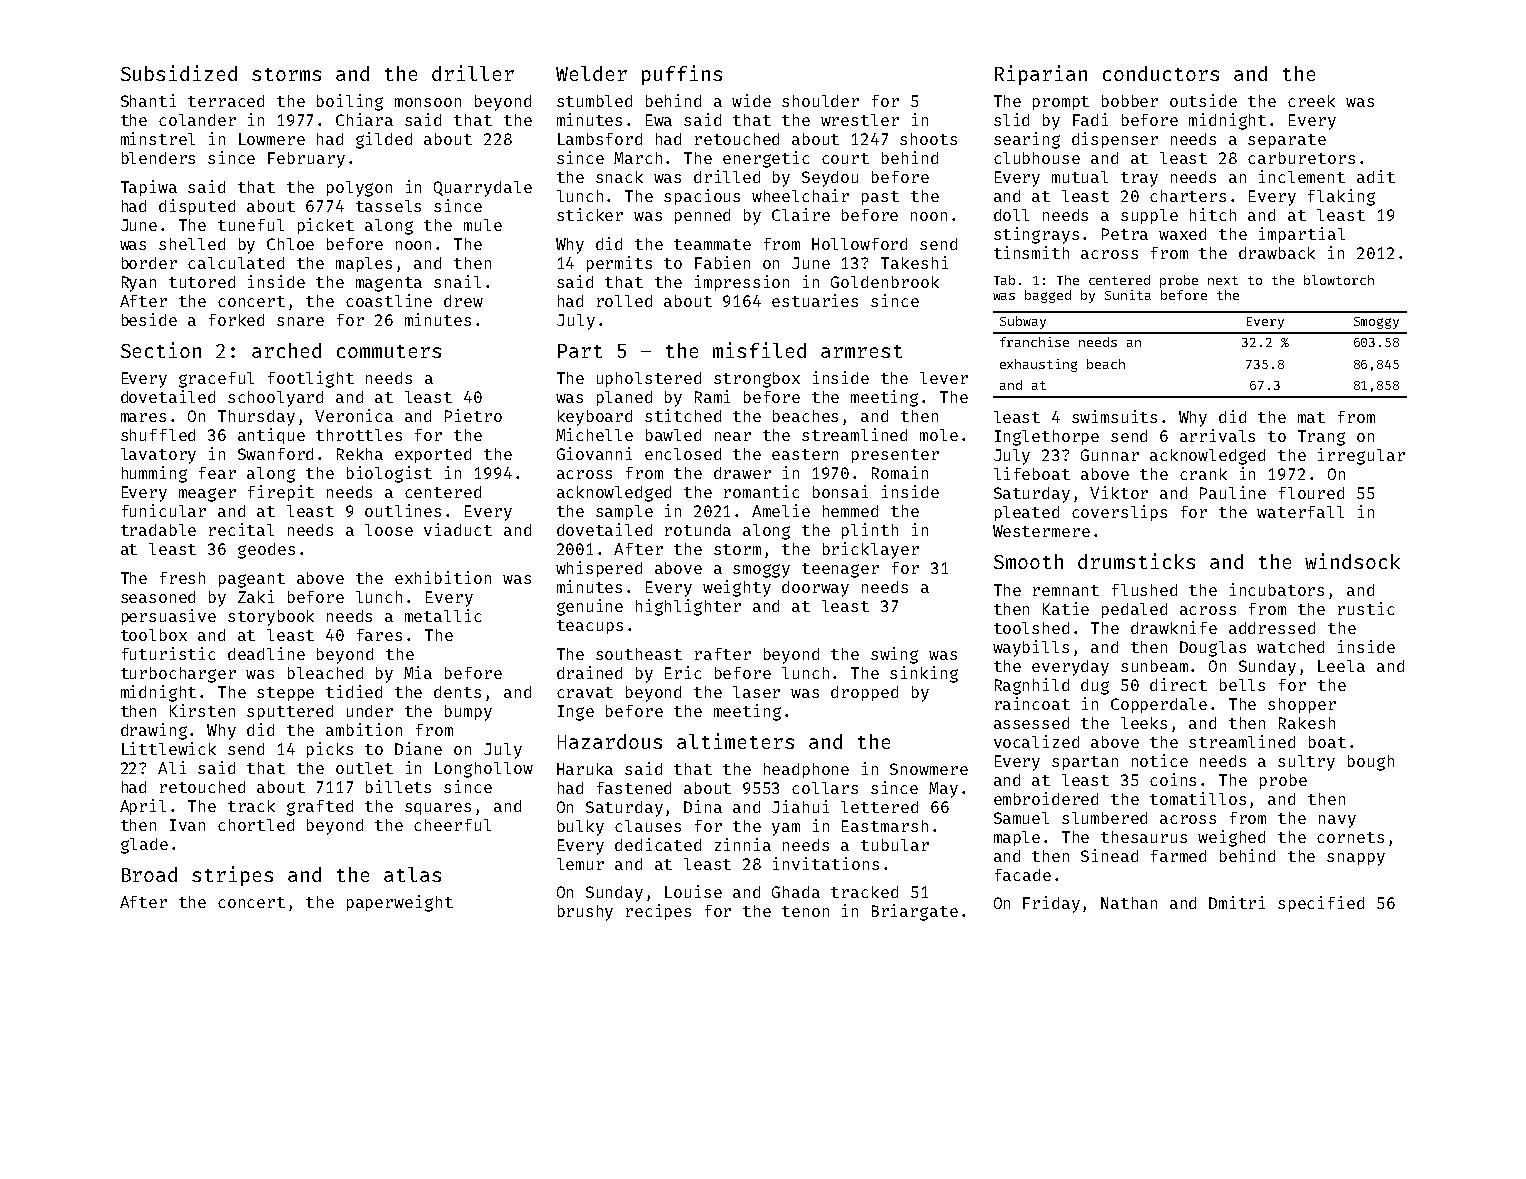 This document has width=1526, height=1179. I want to click on drawknife, so click(1174, 627).
